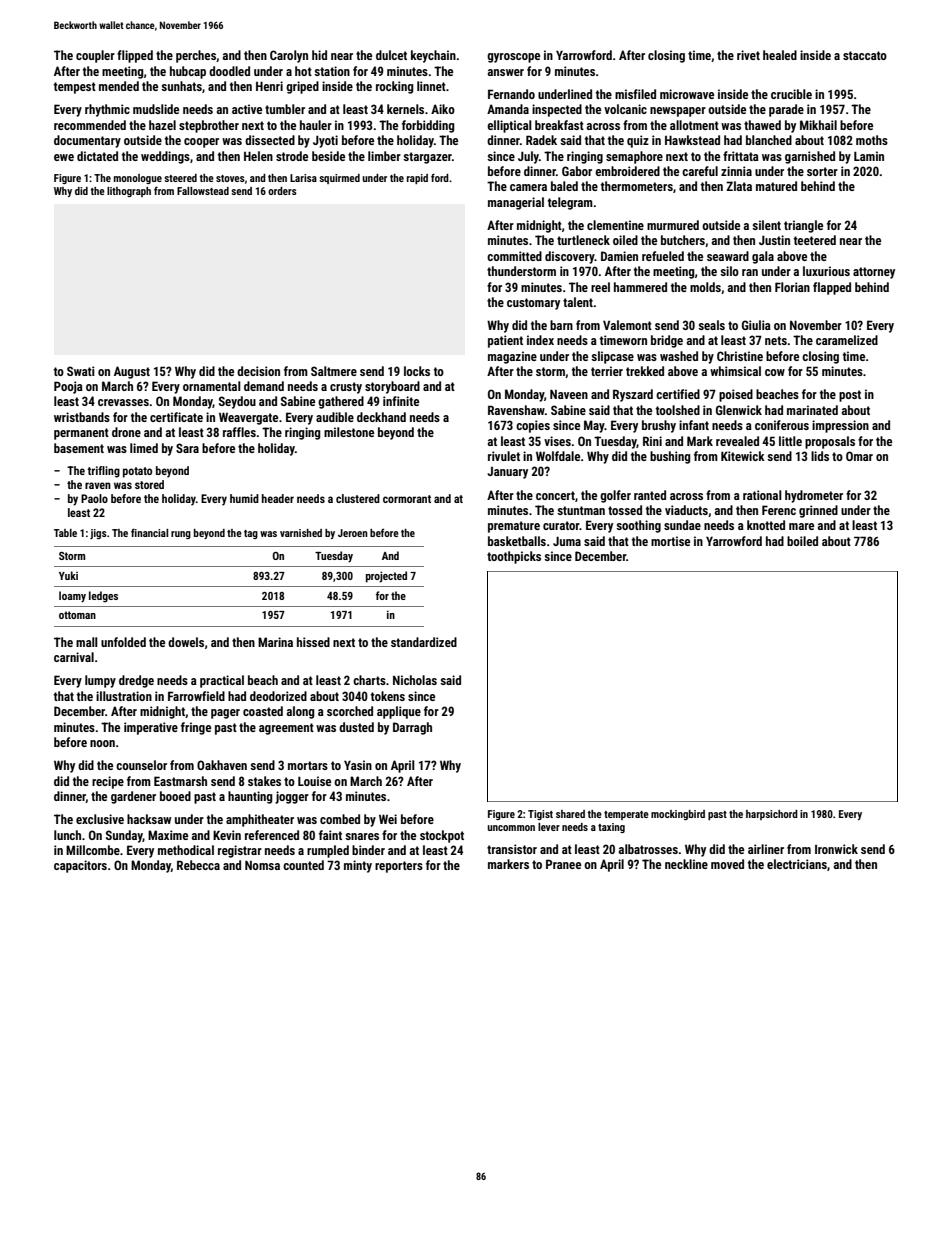  What do you see at coordinates (803, 226) in the image?
I see `triangle` at bounding box center [803, 226].
